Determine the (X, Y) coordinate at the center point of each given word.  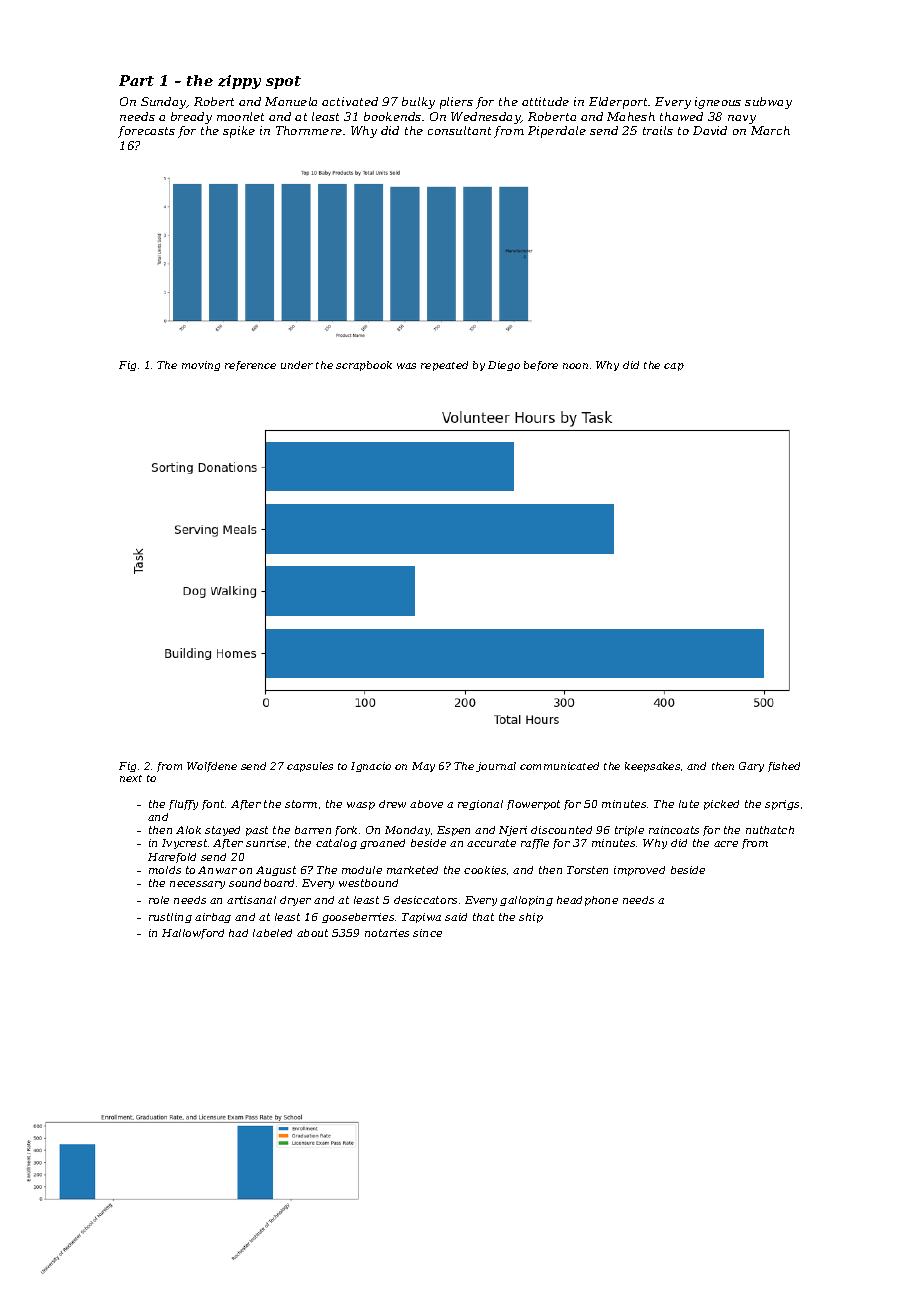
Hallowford (193, 934)
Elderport (619, 103)
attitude (545, 101)
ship (531, 918)
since (427, 933)
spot (283, 82)
